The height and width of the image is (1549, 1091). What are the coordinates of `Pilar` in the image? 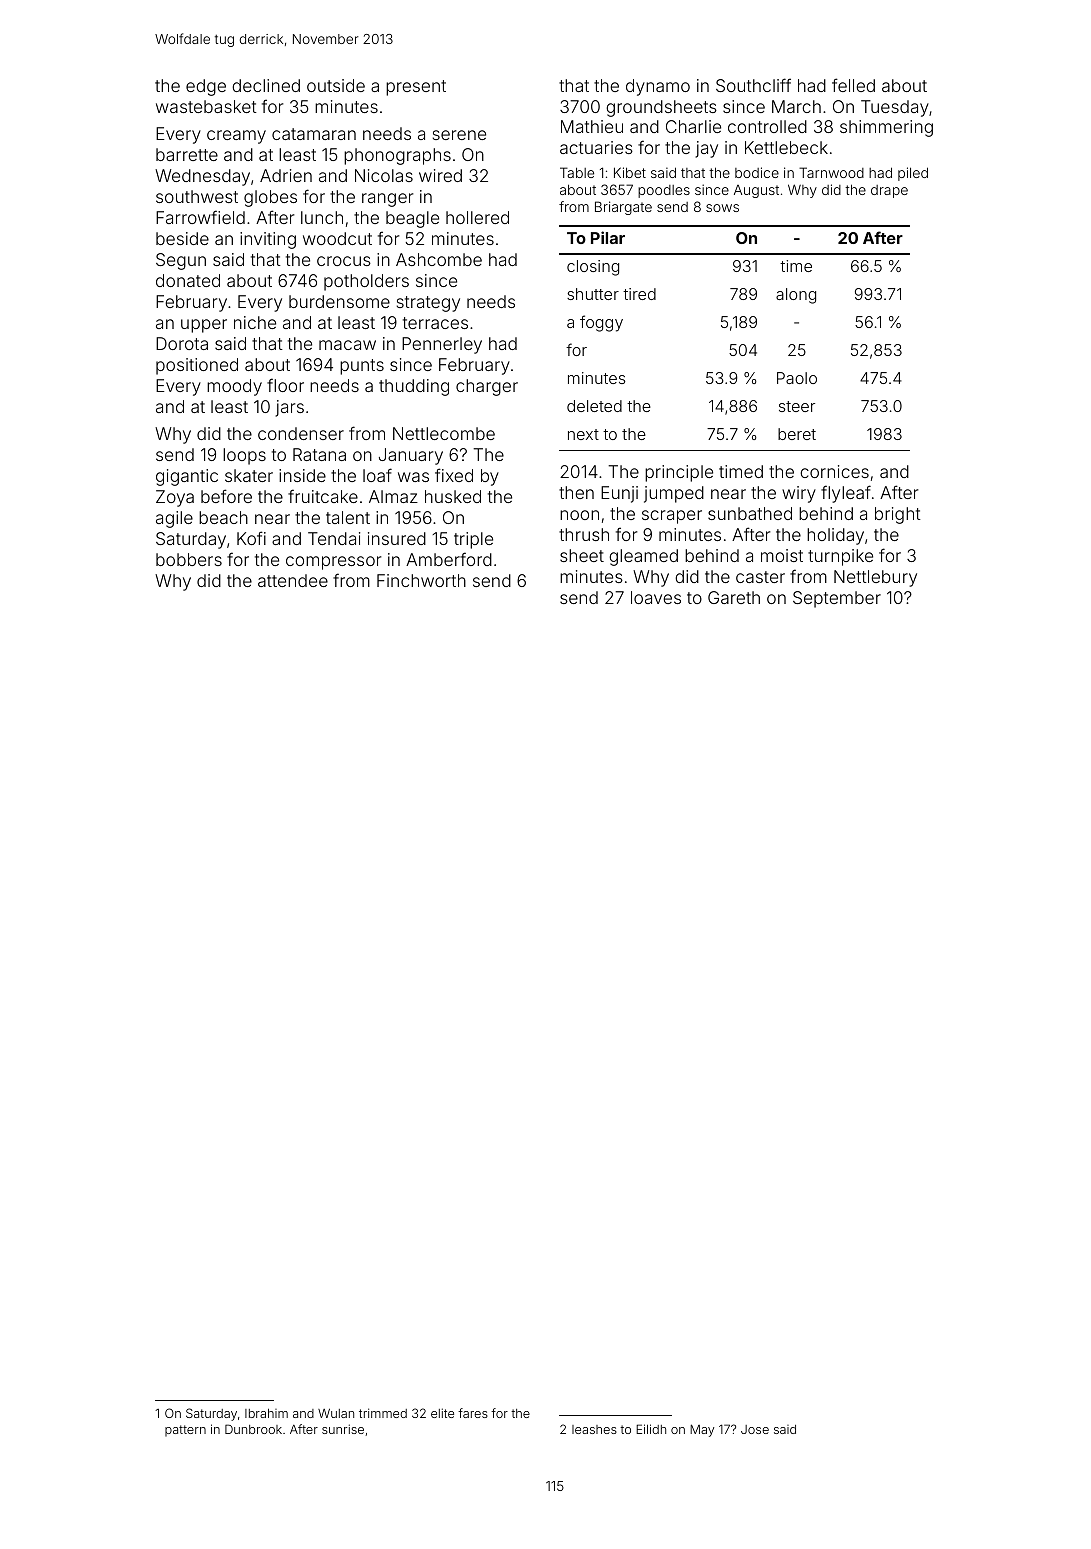 It's located at (608, 237).
